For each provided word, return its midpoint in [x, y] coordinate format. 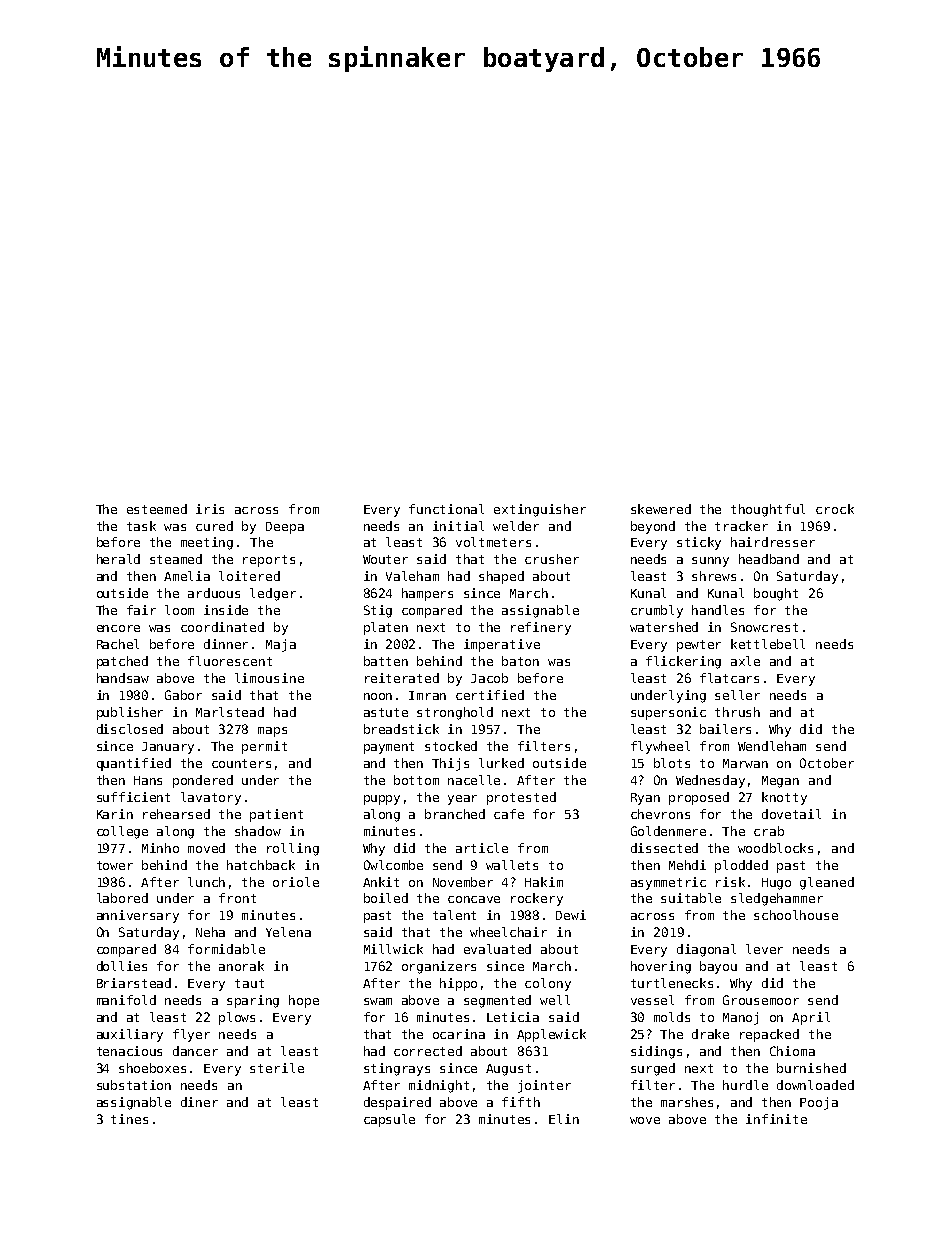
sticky [699, 543]
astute [386, 712]
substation [134, 1085]
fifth [521, 1102]
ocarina [459, 1034]
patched [122, 662]
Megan [780, 782]
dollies [122, 966]
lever [764, 949]
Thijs [450, 764]
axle [745, 661]
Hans [148, 780]
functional [446, 509]
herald [118, 559]
